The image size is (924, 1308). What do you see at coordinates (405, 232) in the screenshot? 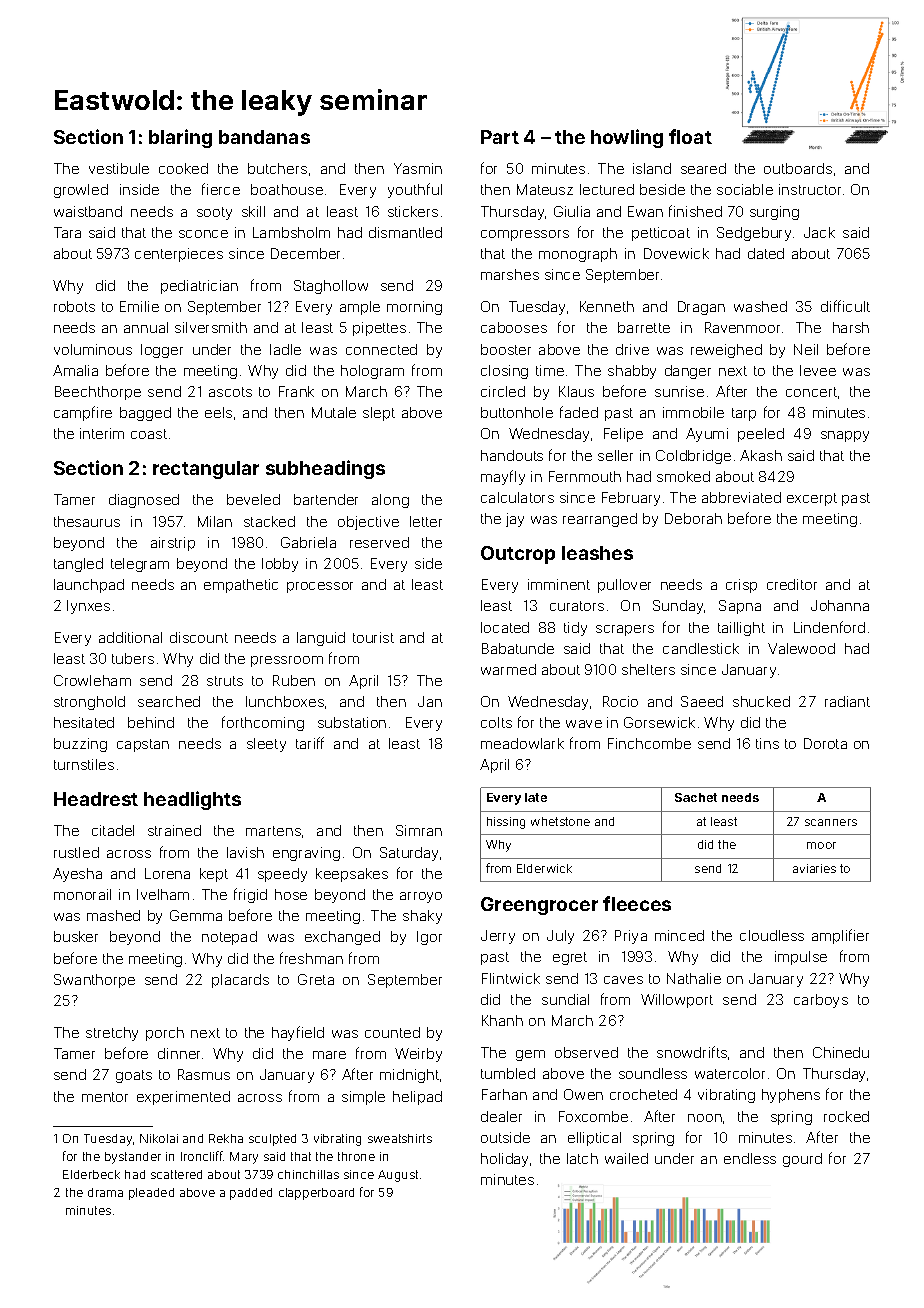
I see `dismantled` at bounding box center [405, 232].
